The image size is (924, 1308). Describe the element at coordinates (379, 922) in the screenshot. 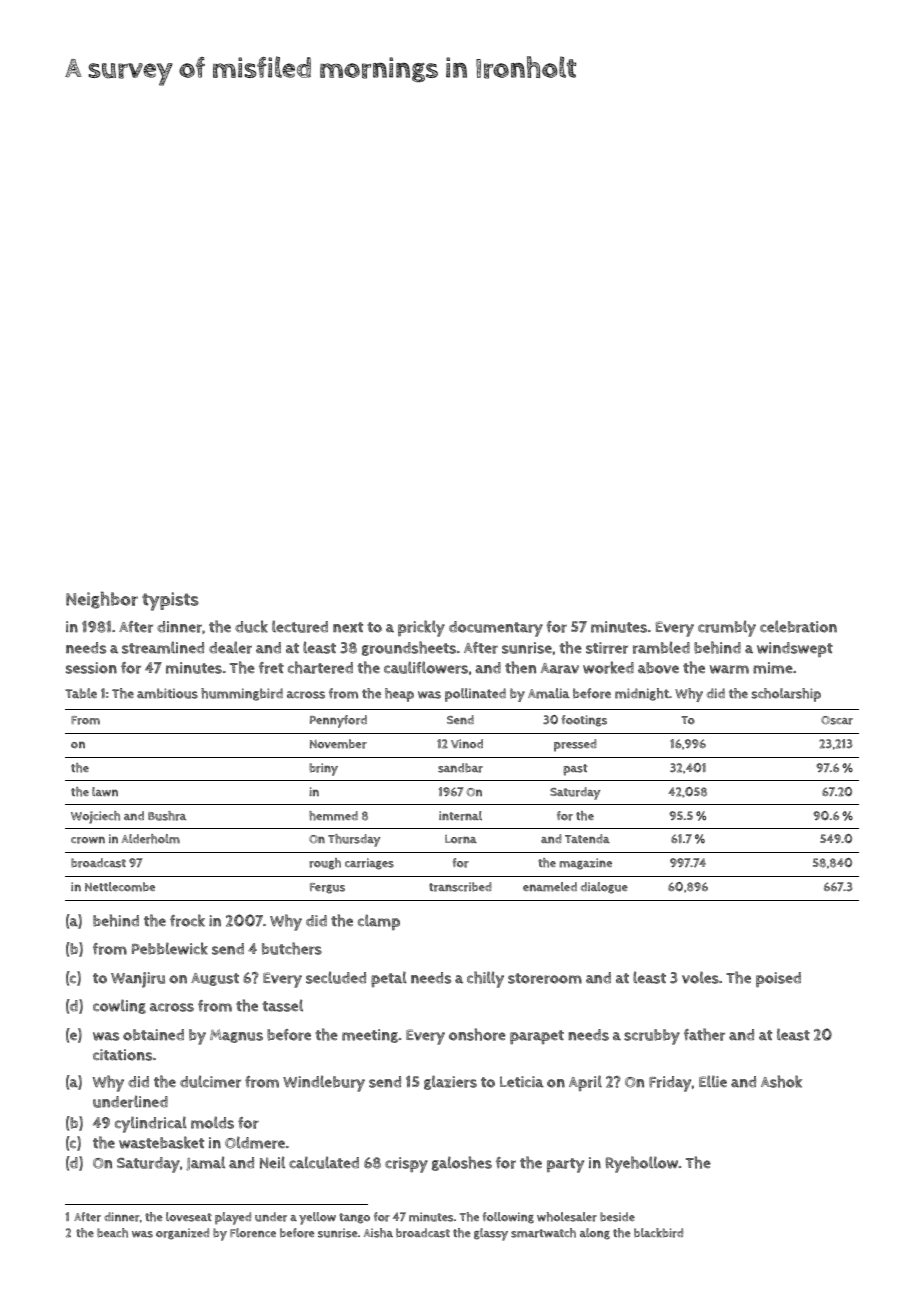

I see `clamp` at that location.
